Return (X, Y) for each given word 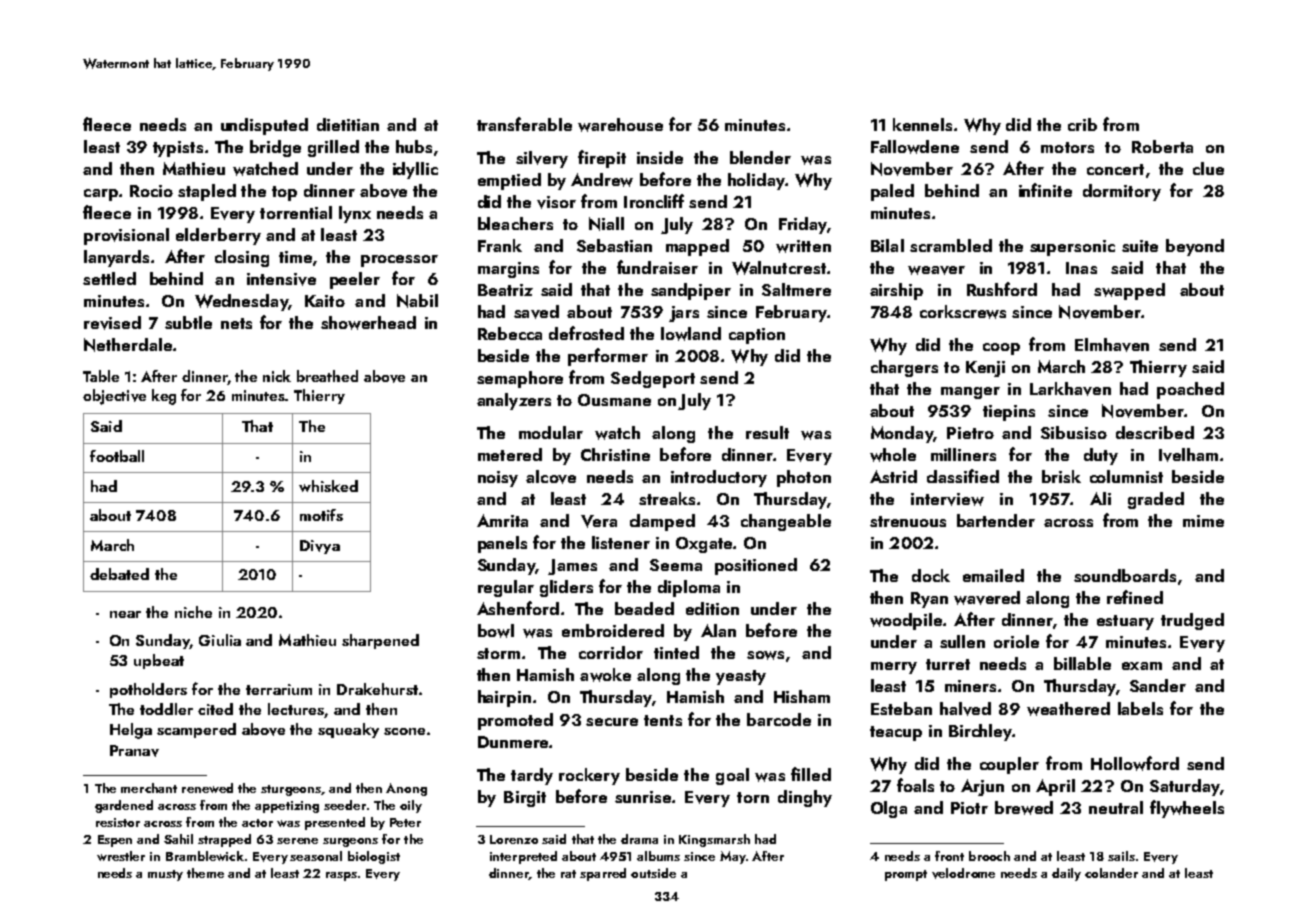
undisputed (264, 126)
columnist (1126, 476)
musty (165, 875)
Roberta (1162, 146)
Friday (803, 225)
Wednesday (241, 302)
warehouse (620, 125)
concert (1115, 169)
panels (502, 544)
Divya (320, 547)
